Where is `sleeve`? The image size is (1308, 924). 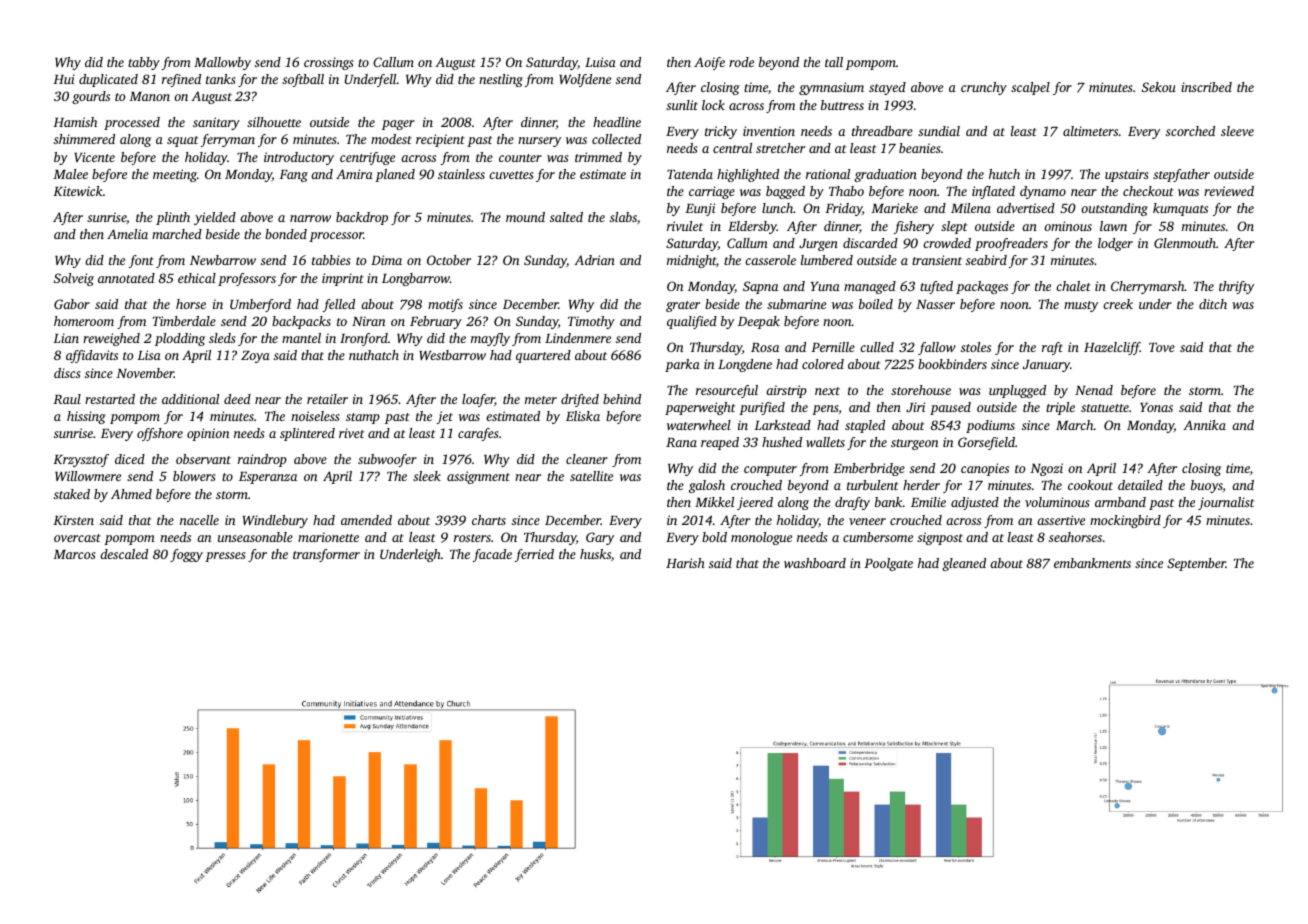 sleeve is located at coordinates (1237, 131).
